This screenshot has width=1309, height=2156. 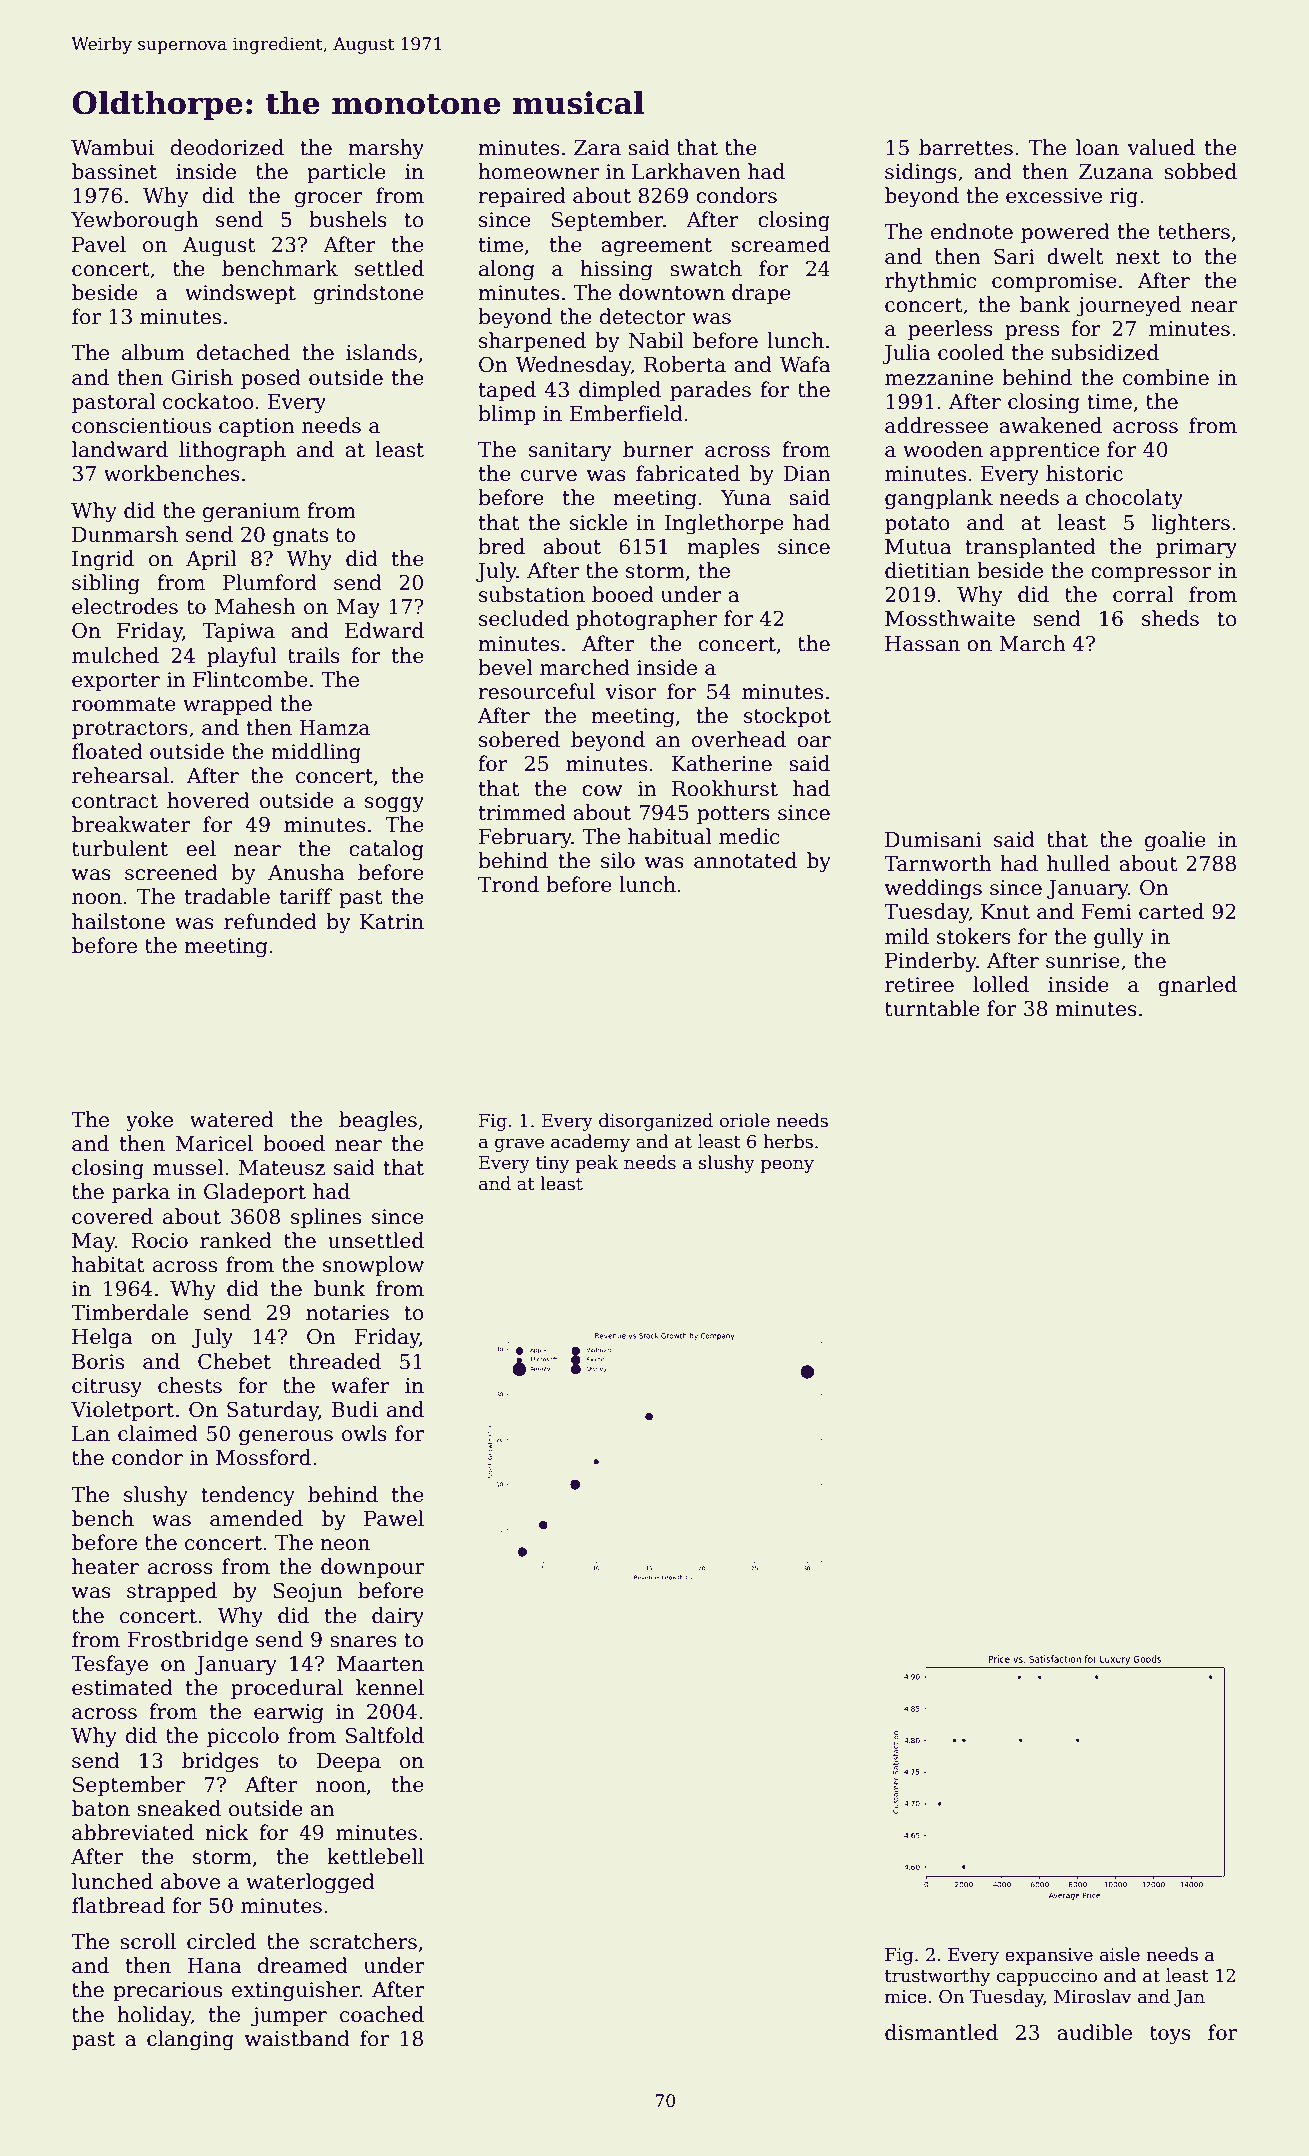 I want to click on sobbed, so click(x=1200, y=171).
